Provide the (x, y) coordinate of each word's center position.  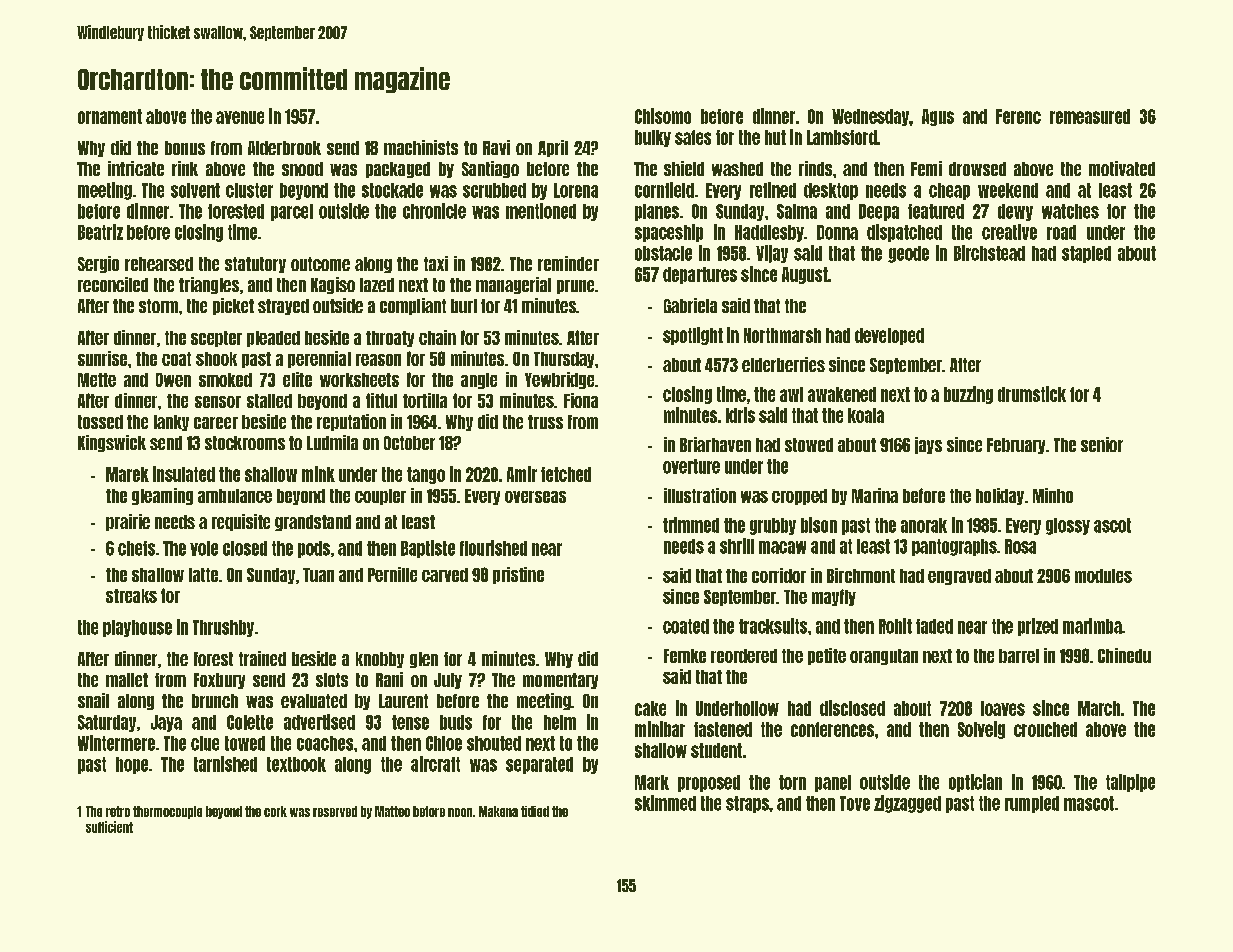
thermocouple (167, 812)
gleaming (162, 496)
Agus (938, 117)
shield (684, 168)
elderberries (783, 364)
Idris (740, 415)
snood (302, 169)
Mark (652, 782)
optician (975, 783)
